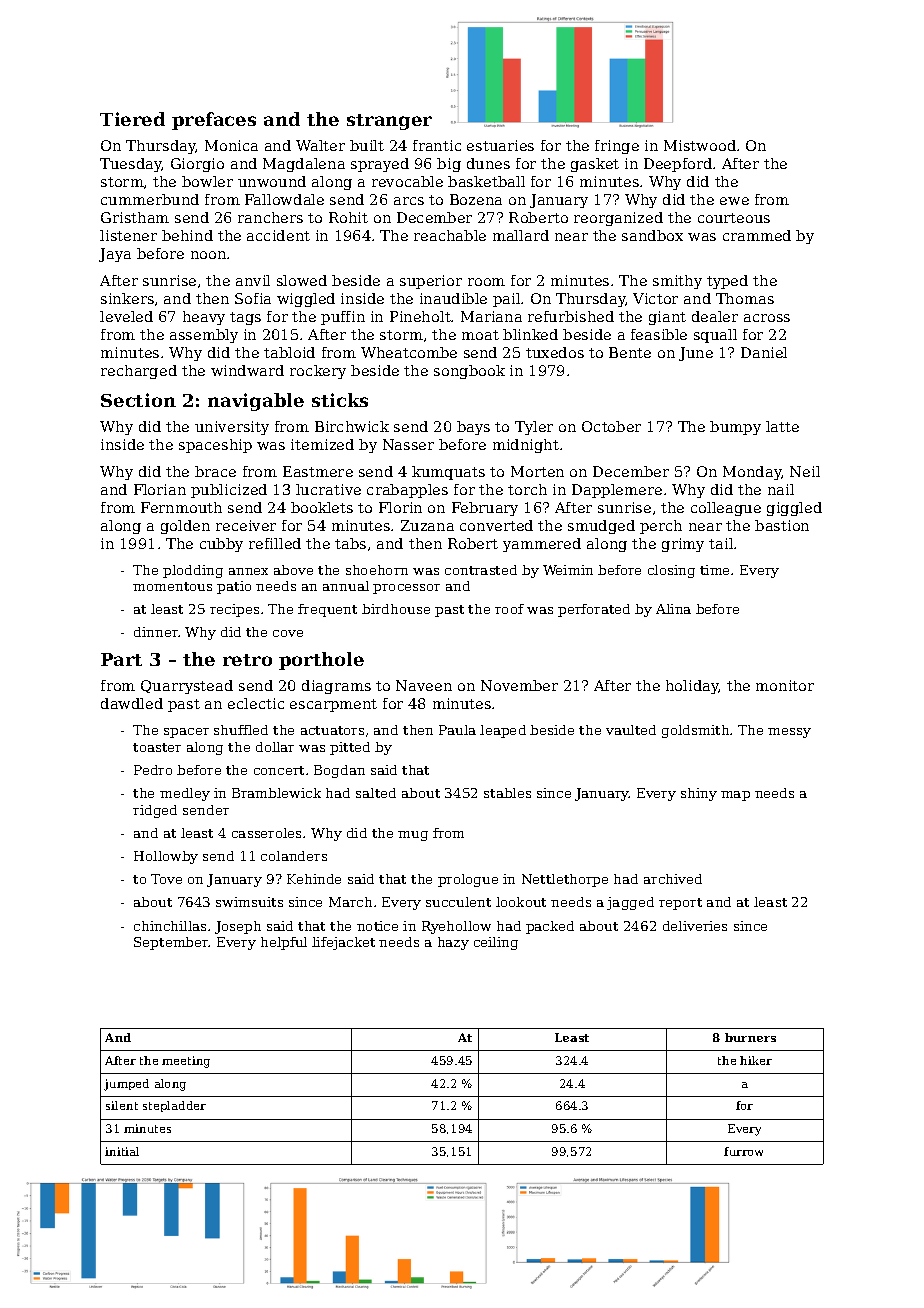 The width and height of the page is (924, 1308). Describe the element at coordinates (757, 235) in the page. I see `crammed` at that location.
